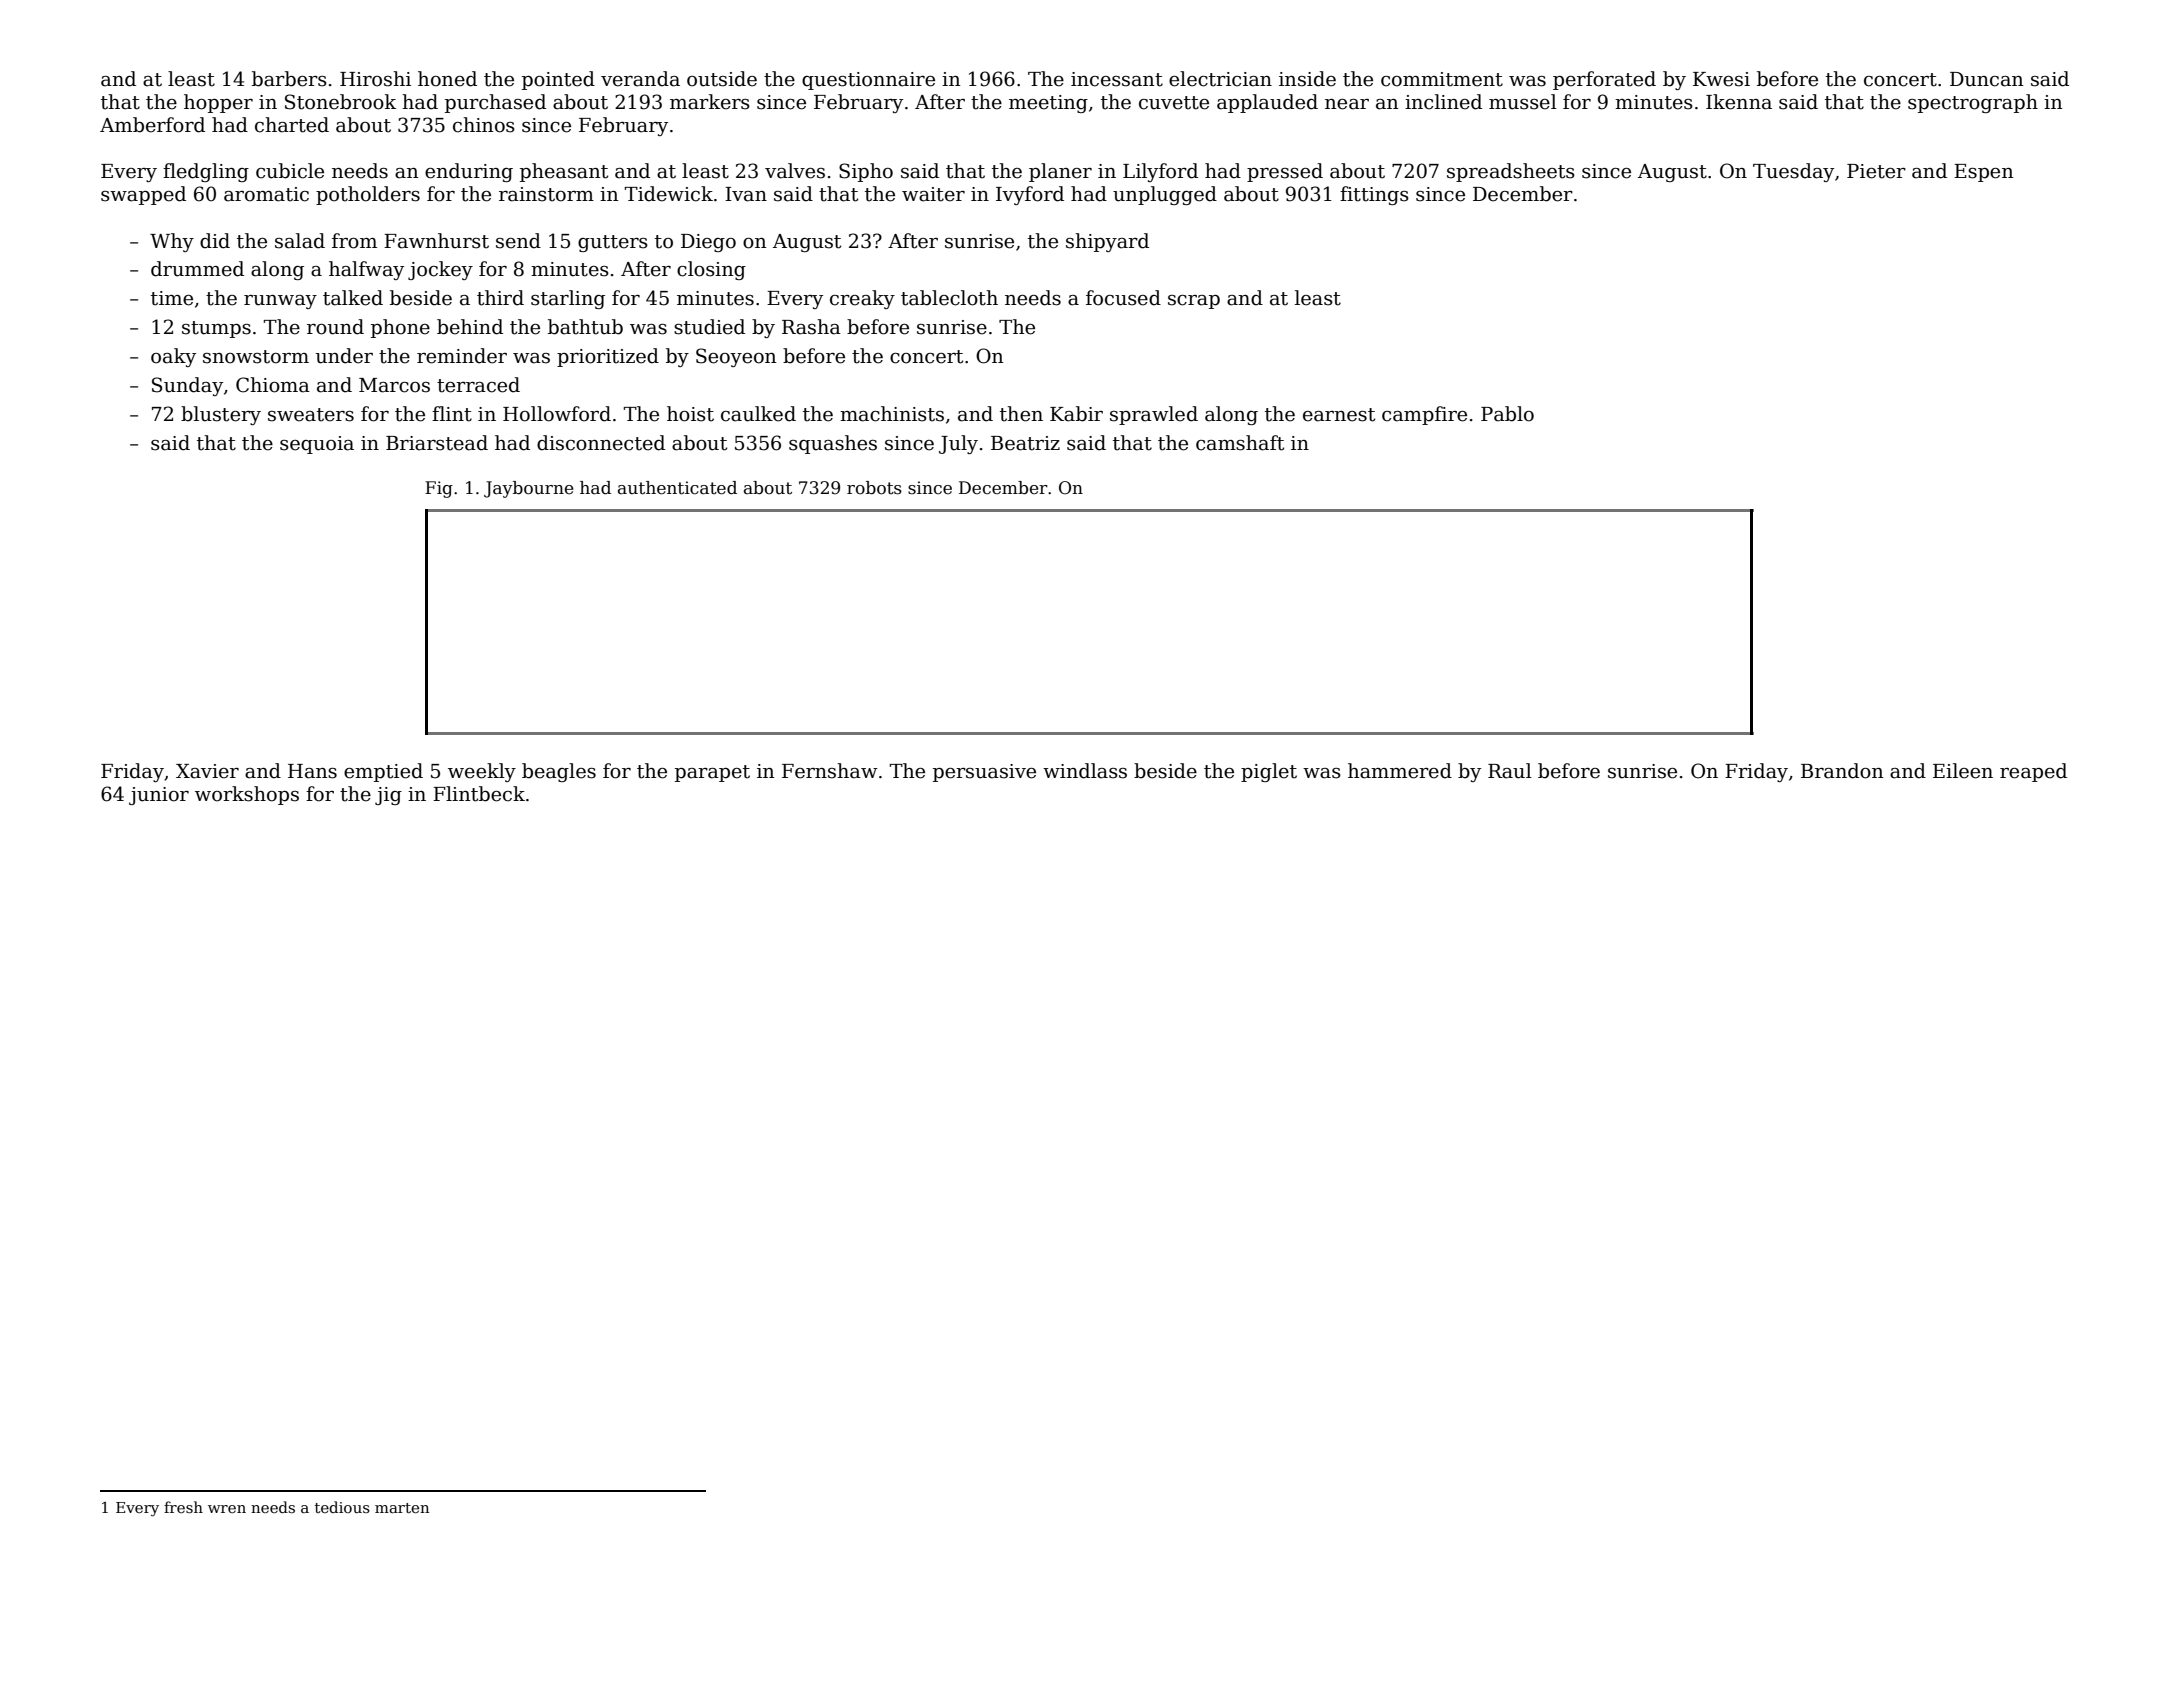  Describe the element at coordinates (1400, 771) in the screenshot. I see `hammered` at that location.
